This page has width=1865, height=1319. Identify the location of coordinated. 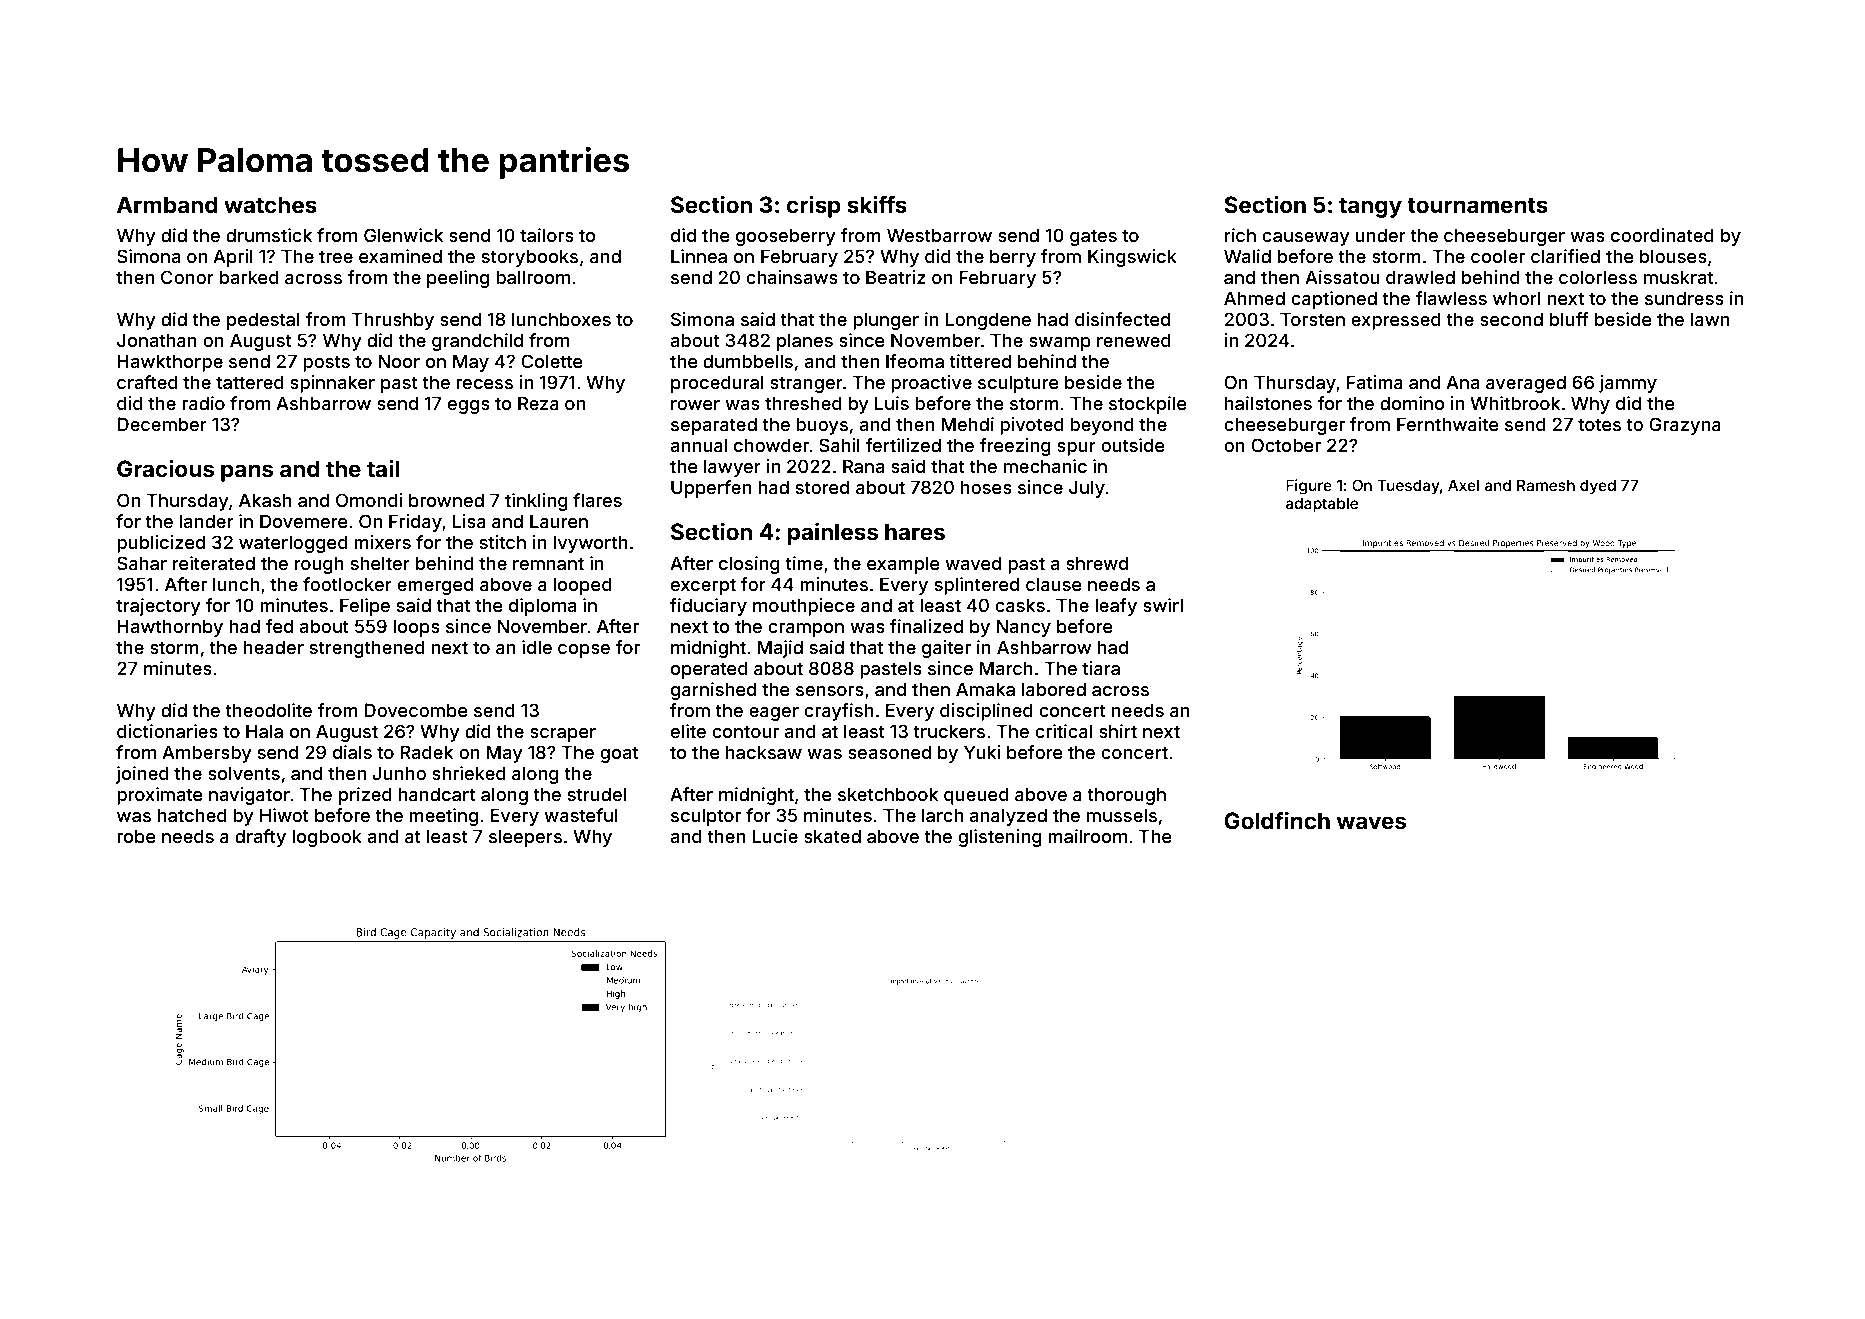
(1662, 235).
